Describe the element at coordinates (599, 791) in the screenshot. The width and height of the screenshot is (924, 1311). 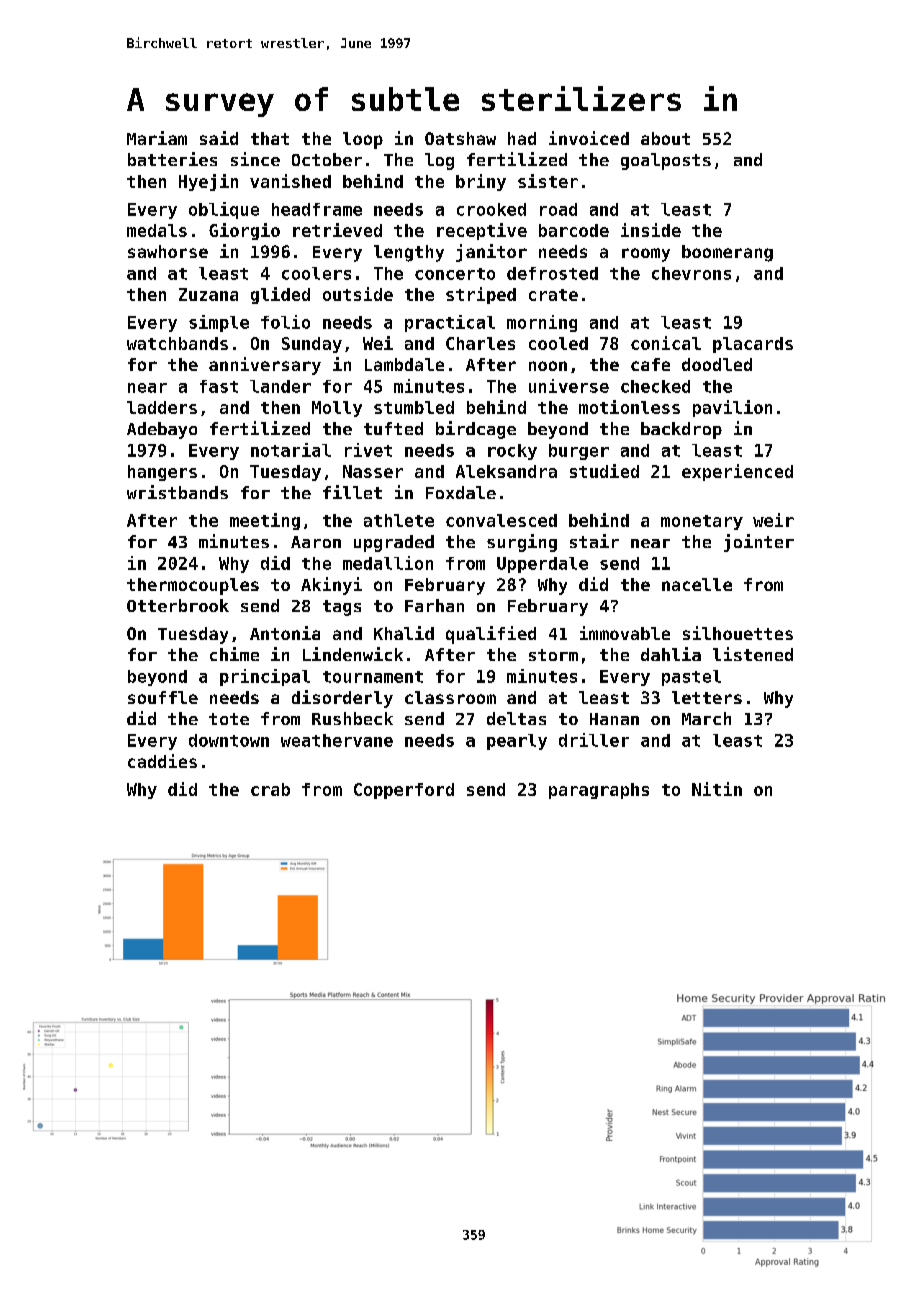
I see `paragraphs` at that location.
